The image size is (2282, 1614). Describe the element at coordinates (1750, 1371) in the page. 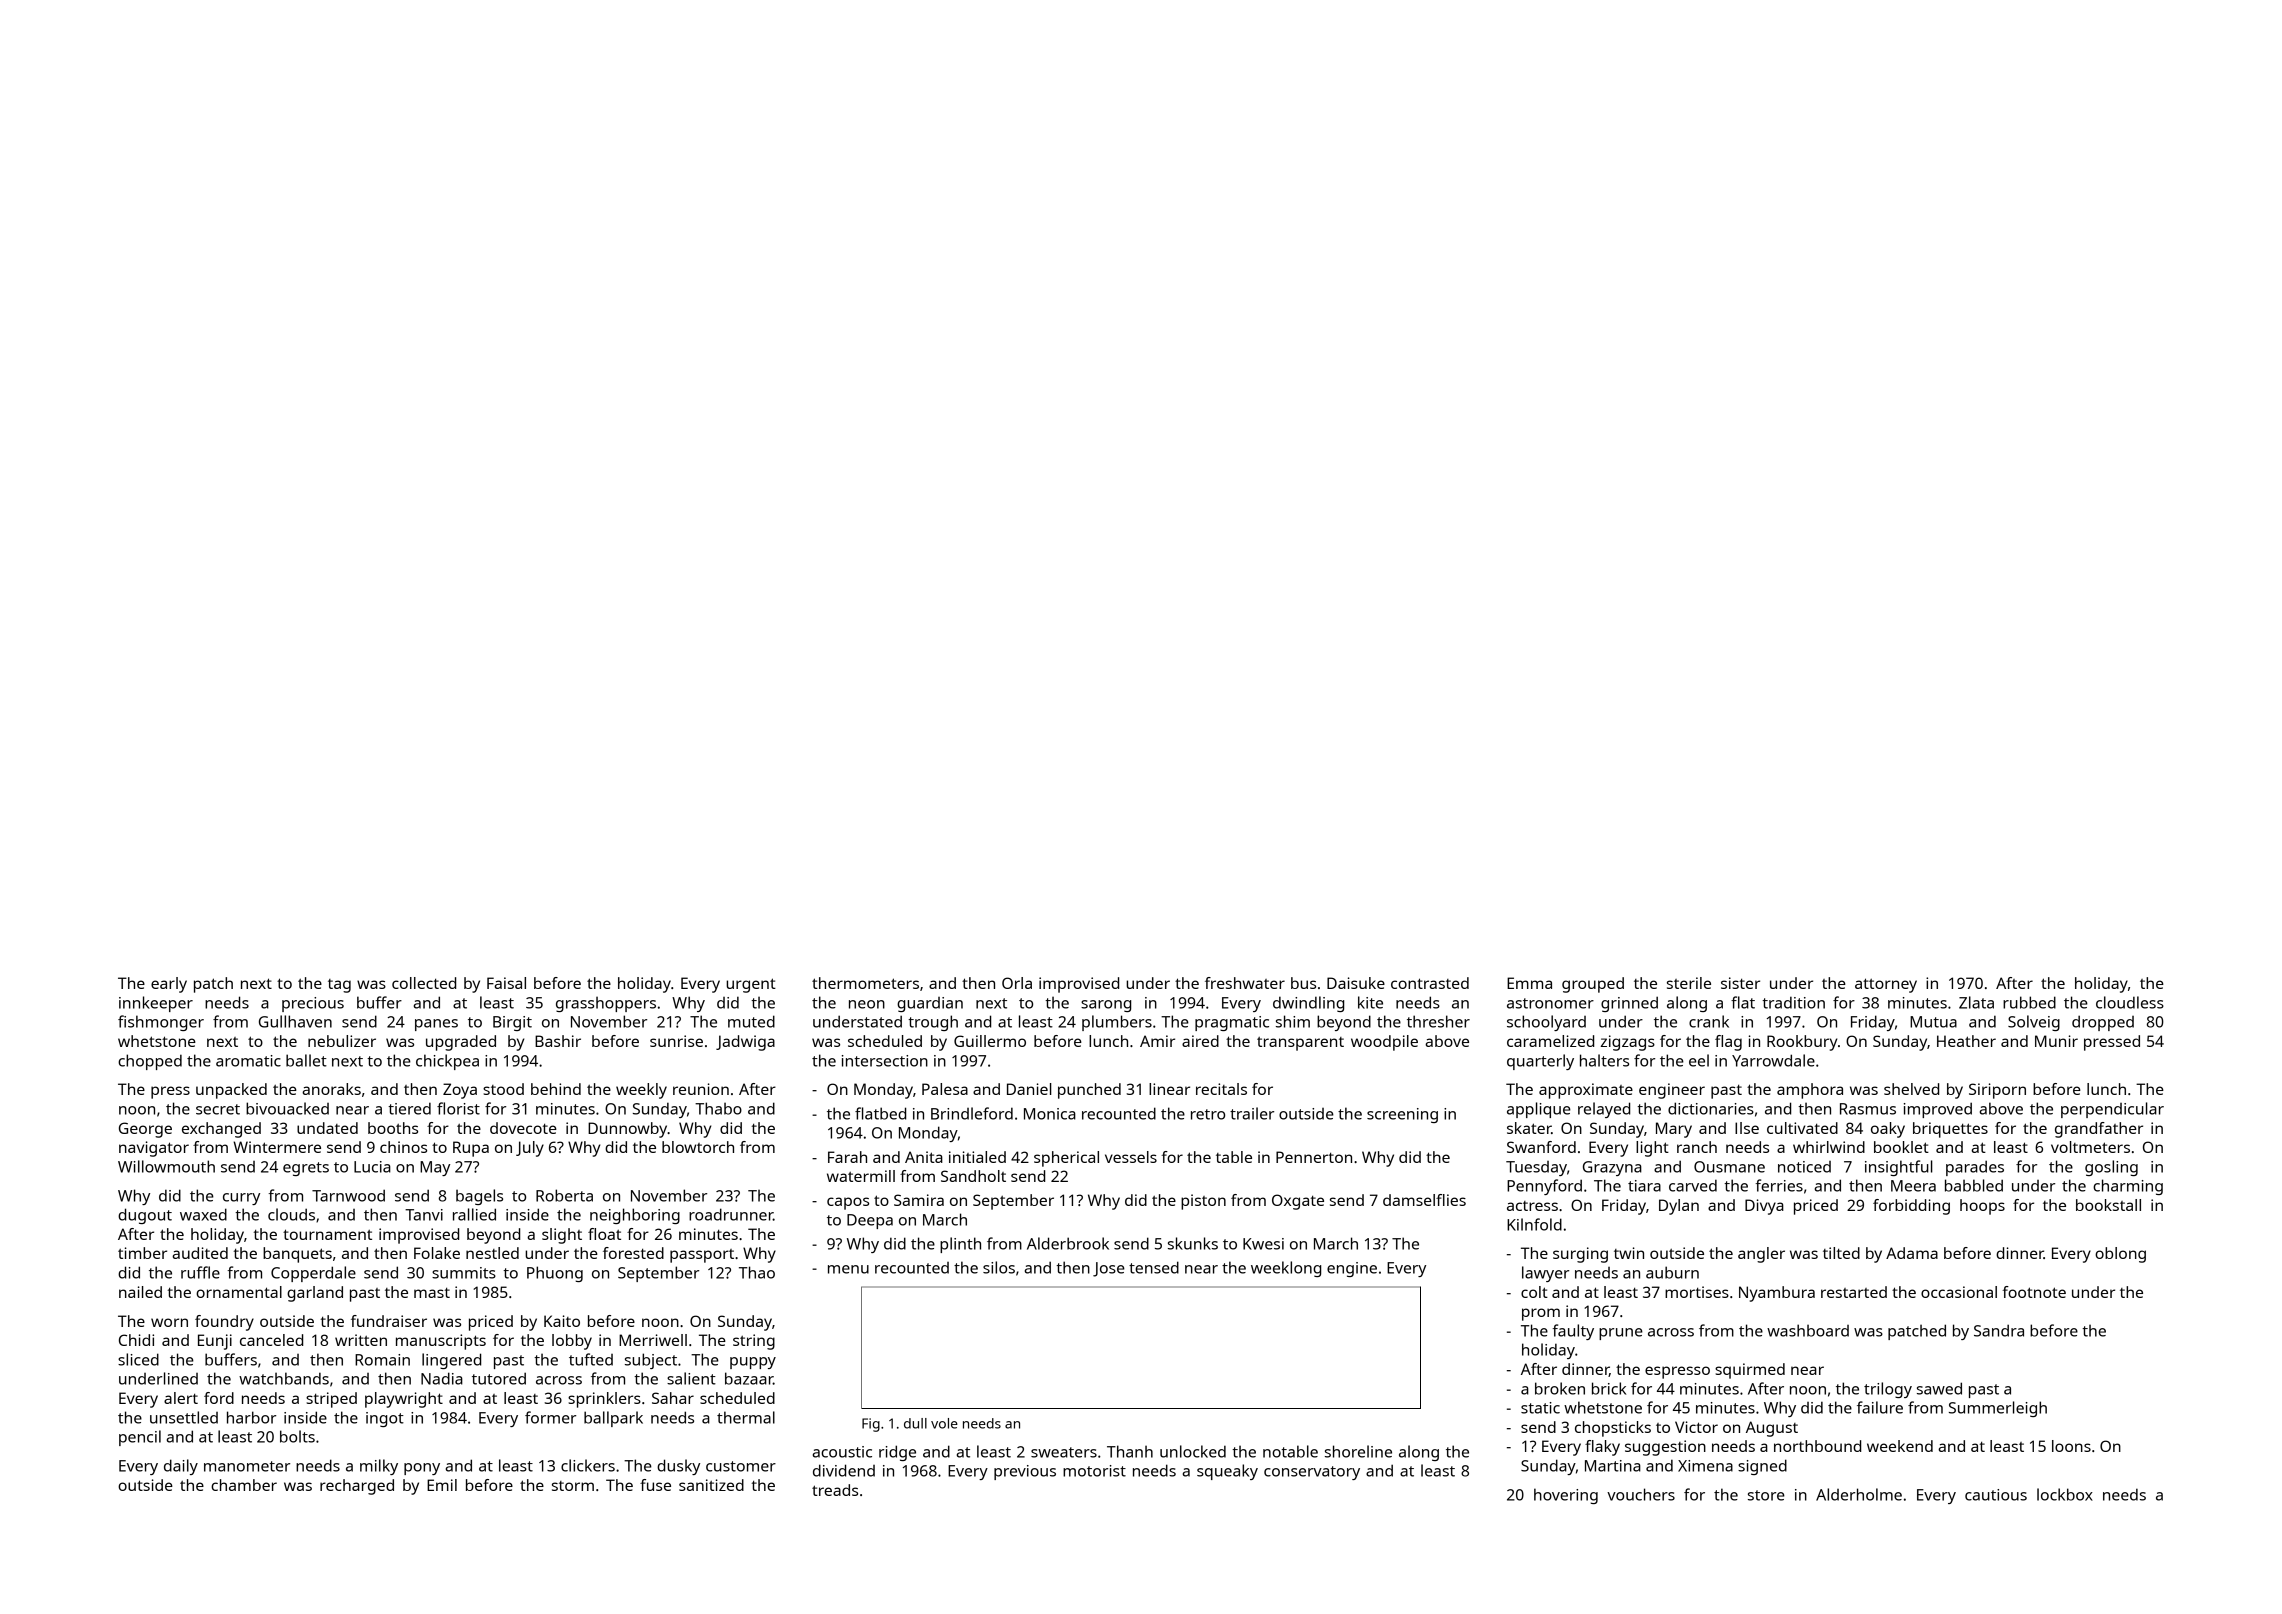

I see `squirmed` at that location.
